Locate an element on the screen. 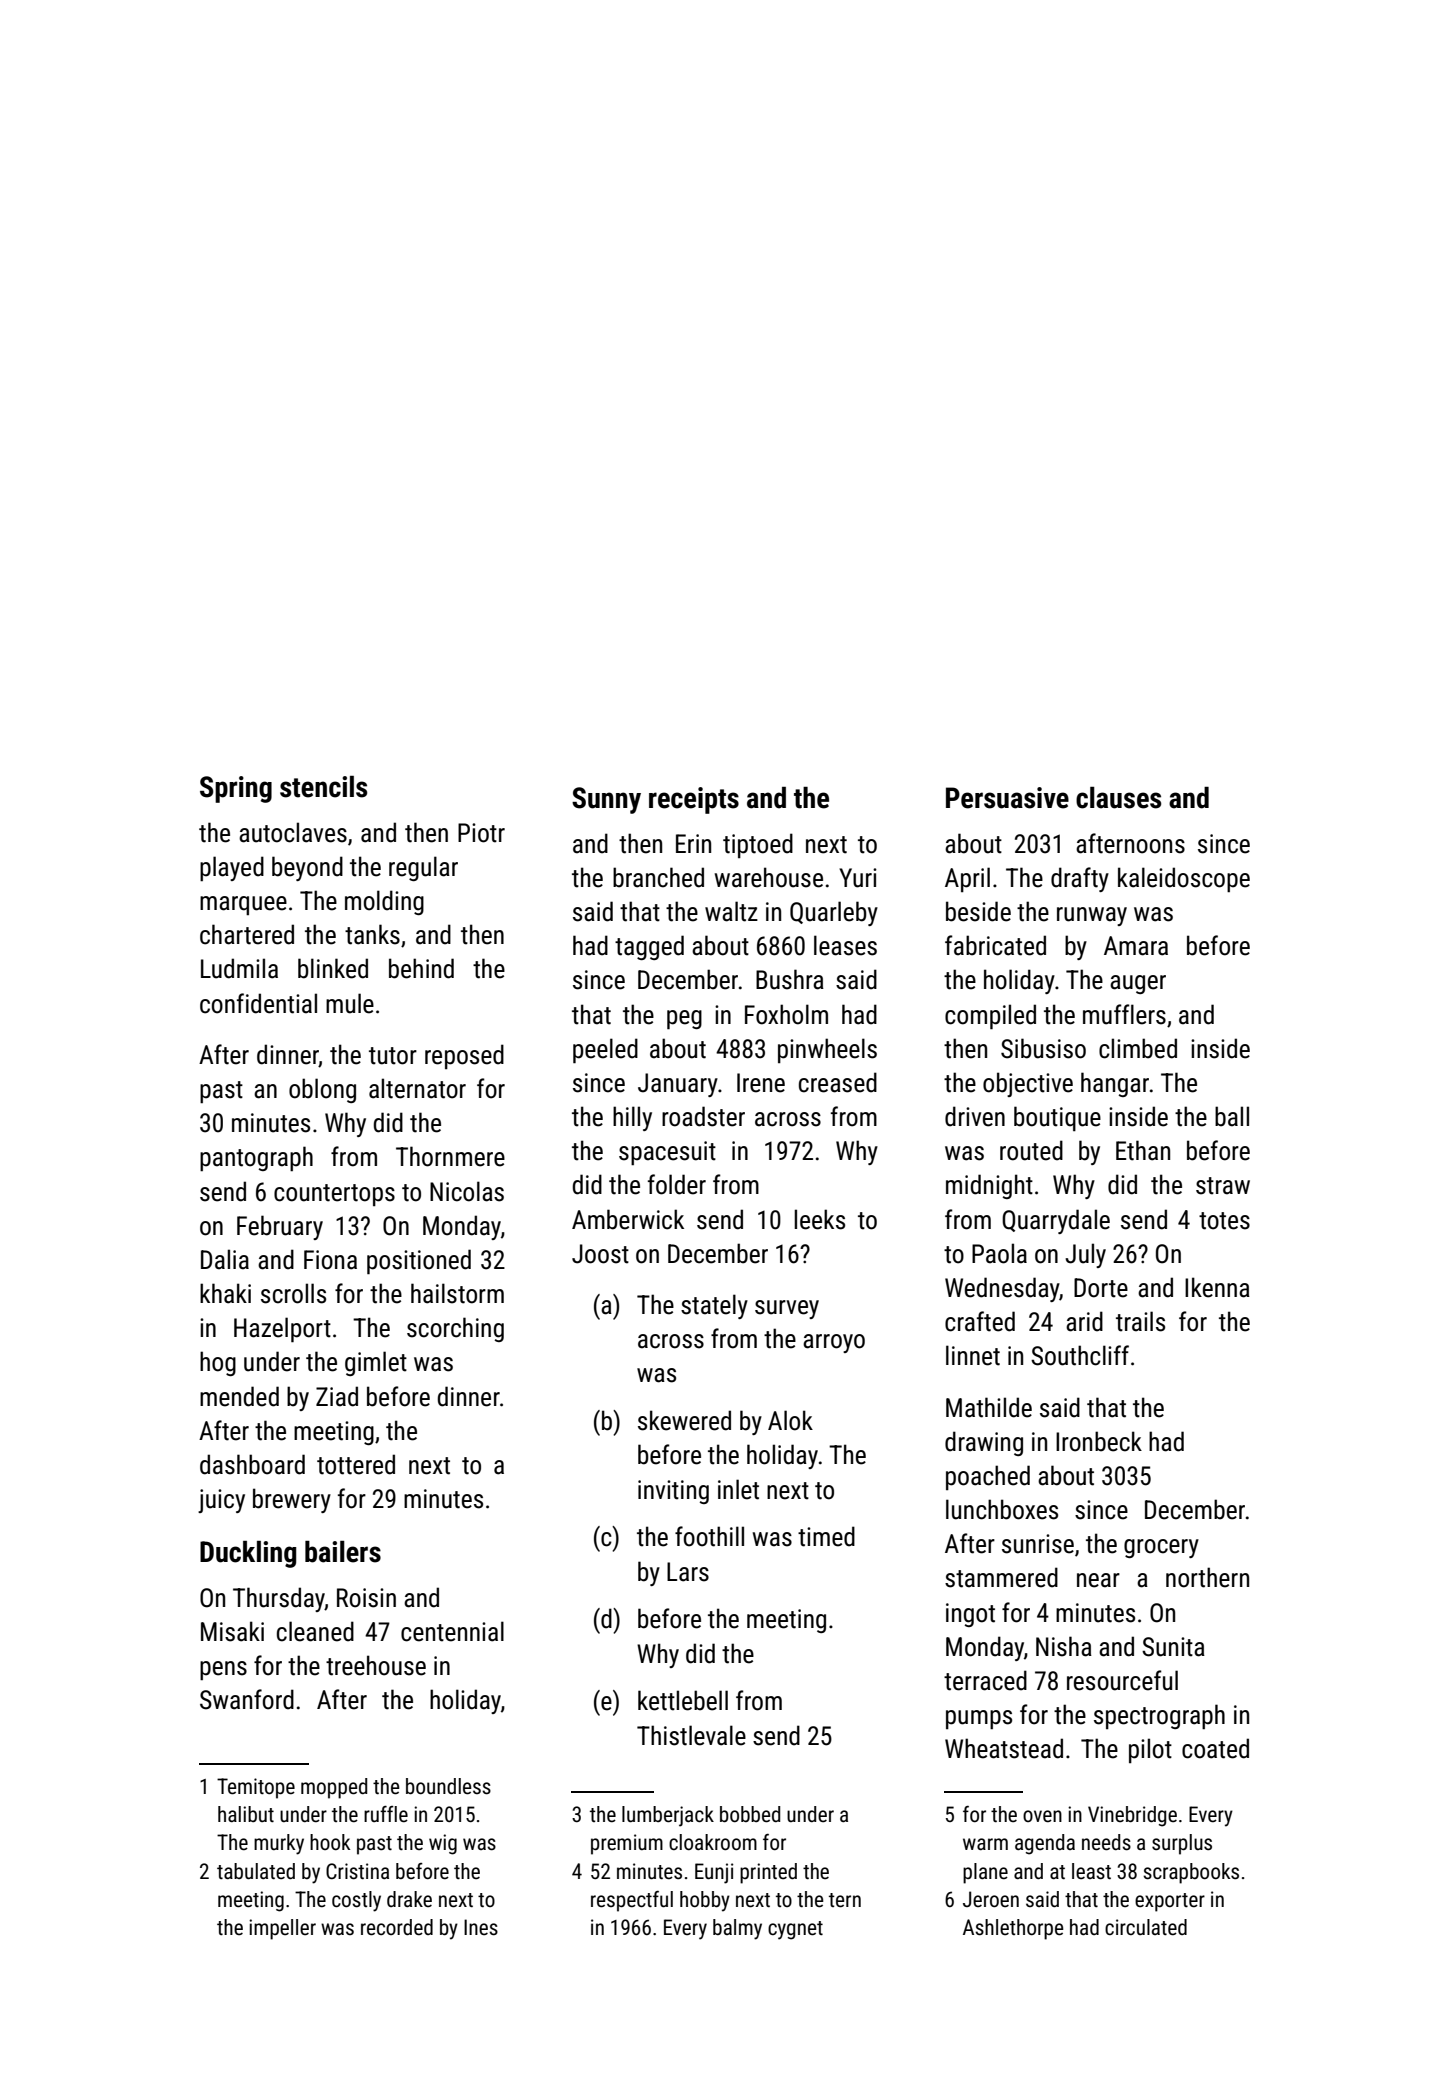 Image resolution: width=1450 pixels, height=2100 pixels. Bushra is located at coordinates (790, 979).
